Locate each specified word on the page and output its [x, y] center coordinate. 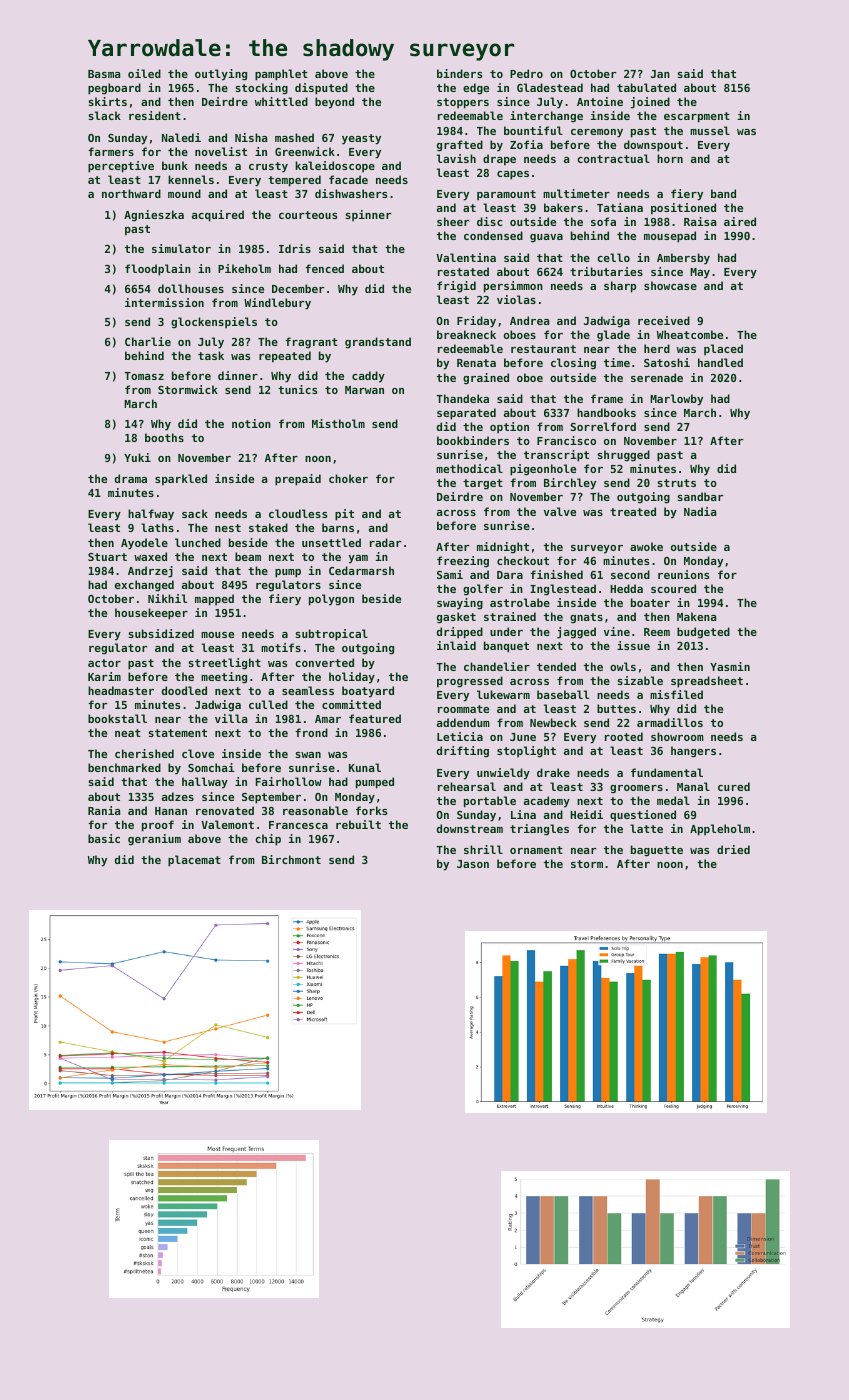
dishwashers [351, 193]
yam [358, 559]
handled [720, 362]
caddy [368, 377]
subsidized [161, 633]
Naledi [181, 137]
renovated [225, 810]
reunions [683, 574]
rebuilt [358, 824]
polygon [331, 600]
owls [623, 666]
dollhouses [191, 288]
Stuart [107, 557]
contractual [613, 158]
